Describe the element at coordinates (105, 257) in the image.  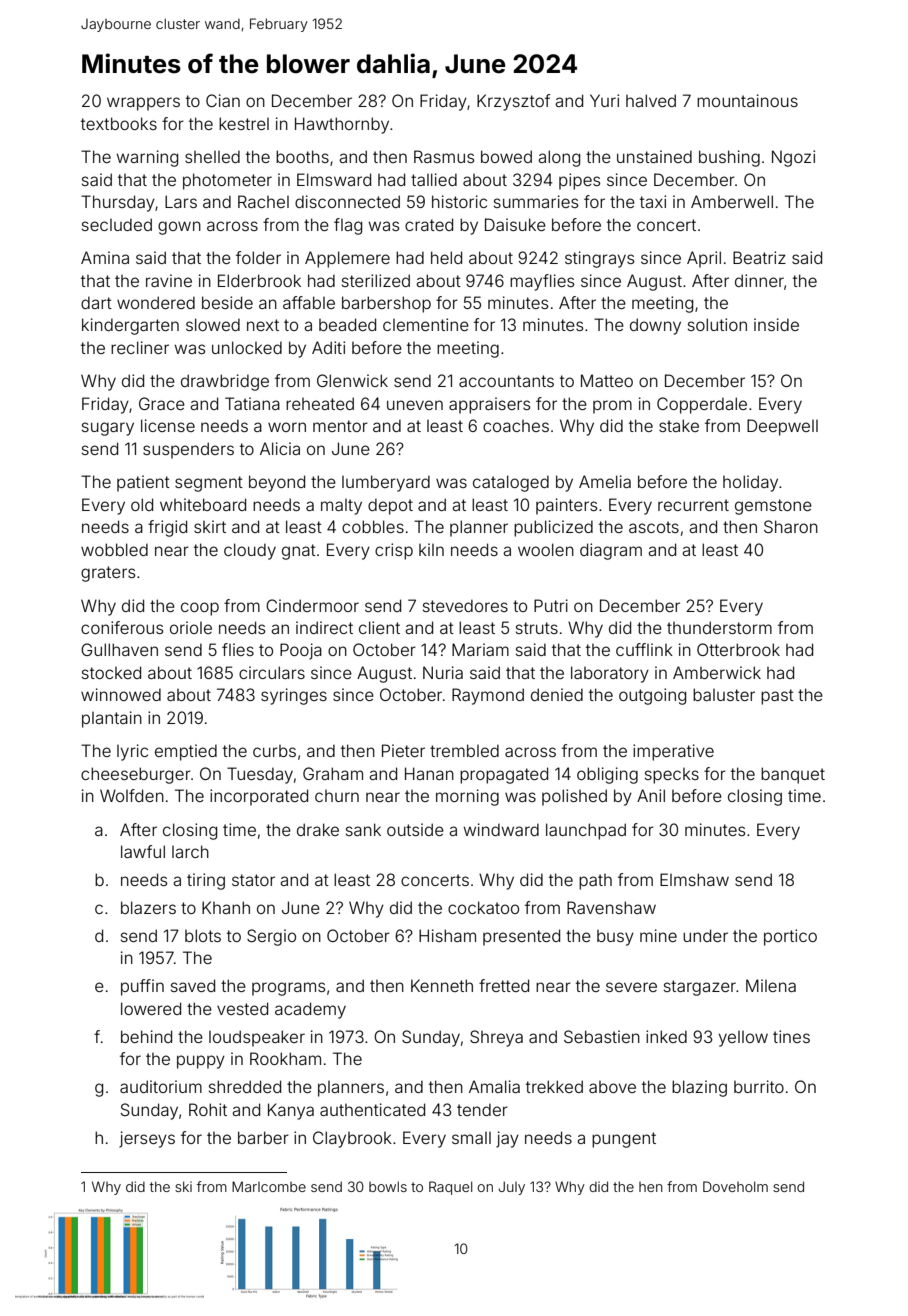
I see `Amina` at that location.
